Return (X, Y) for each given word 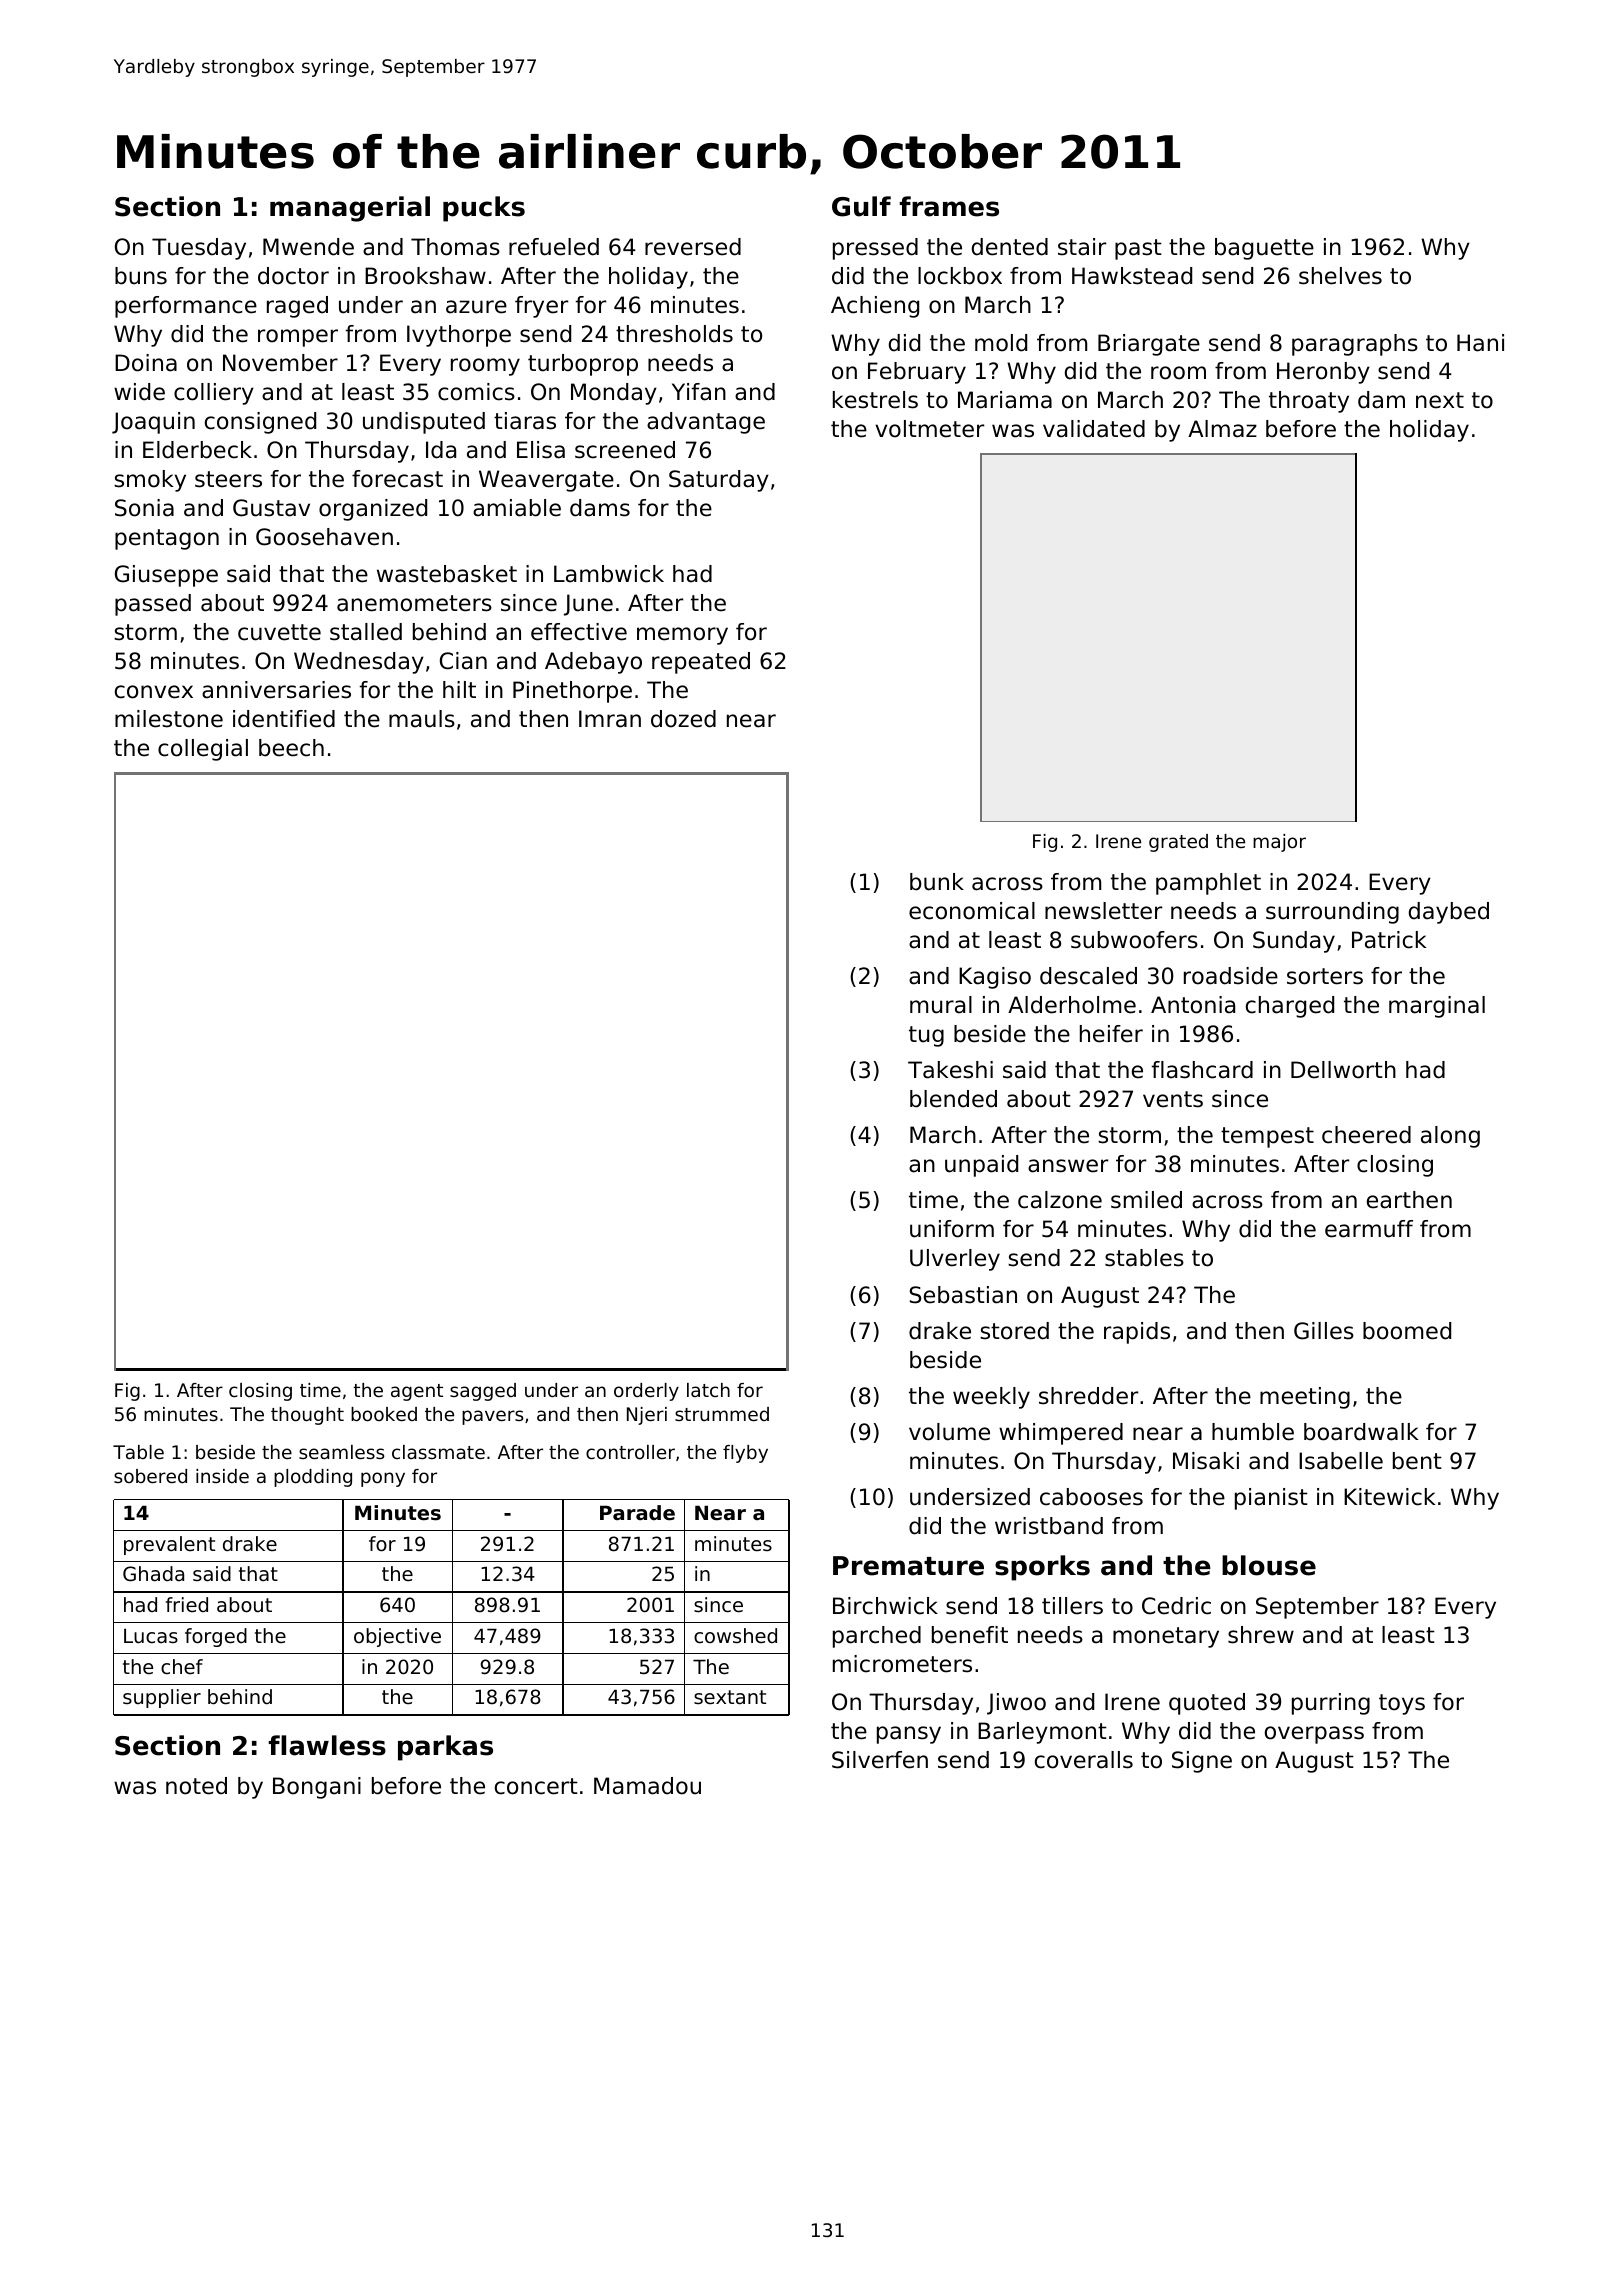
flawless (327, 1745)
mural (941, 1005)
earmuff (1369, 1229)
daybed (1449, 913)
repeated (701, 663)
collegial (203, 750)
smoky (150, 481)
